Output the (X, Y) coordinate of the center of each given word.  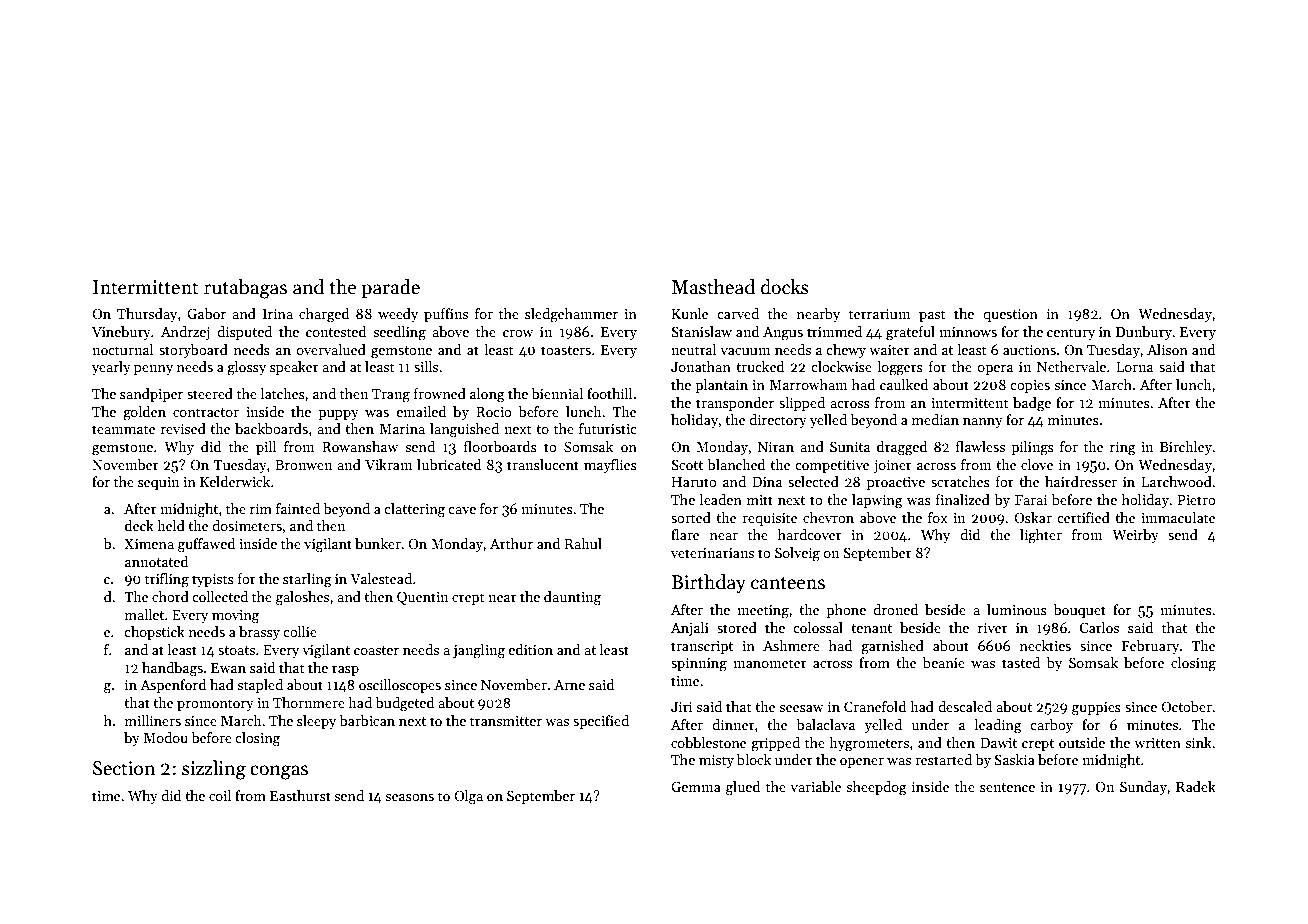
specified (601, 722)
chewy (846, 351)
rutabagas (245, 289)
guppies (1096, 709)
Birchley (1186, 448)
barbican (367, 720)
